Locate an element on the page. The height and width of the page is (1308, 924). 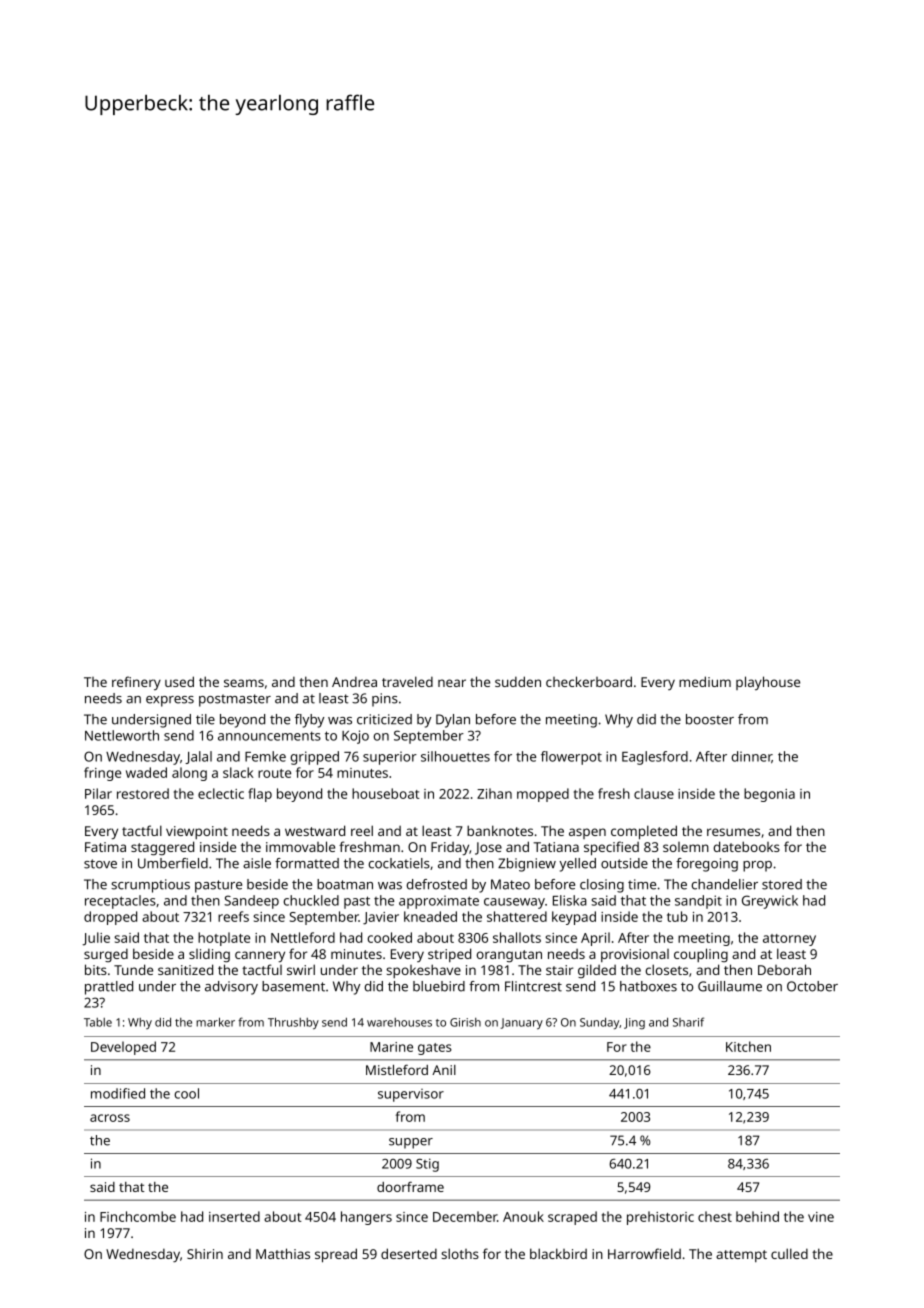
prehistoric is located at coordinates (660, 1218).
